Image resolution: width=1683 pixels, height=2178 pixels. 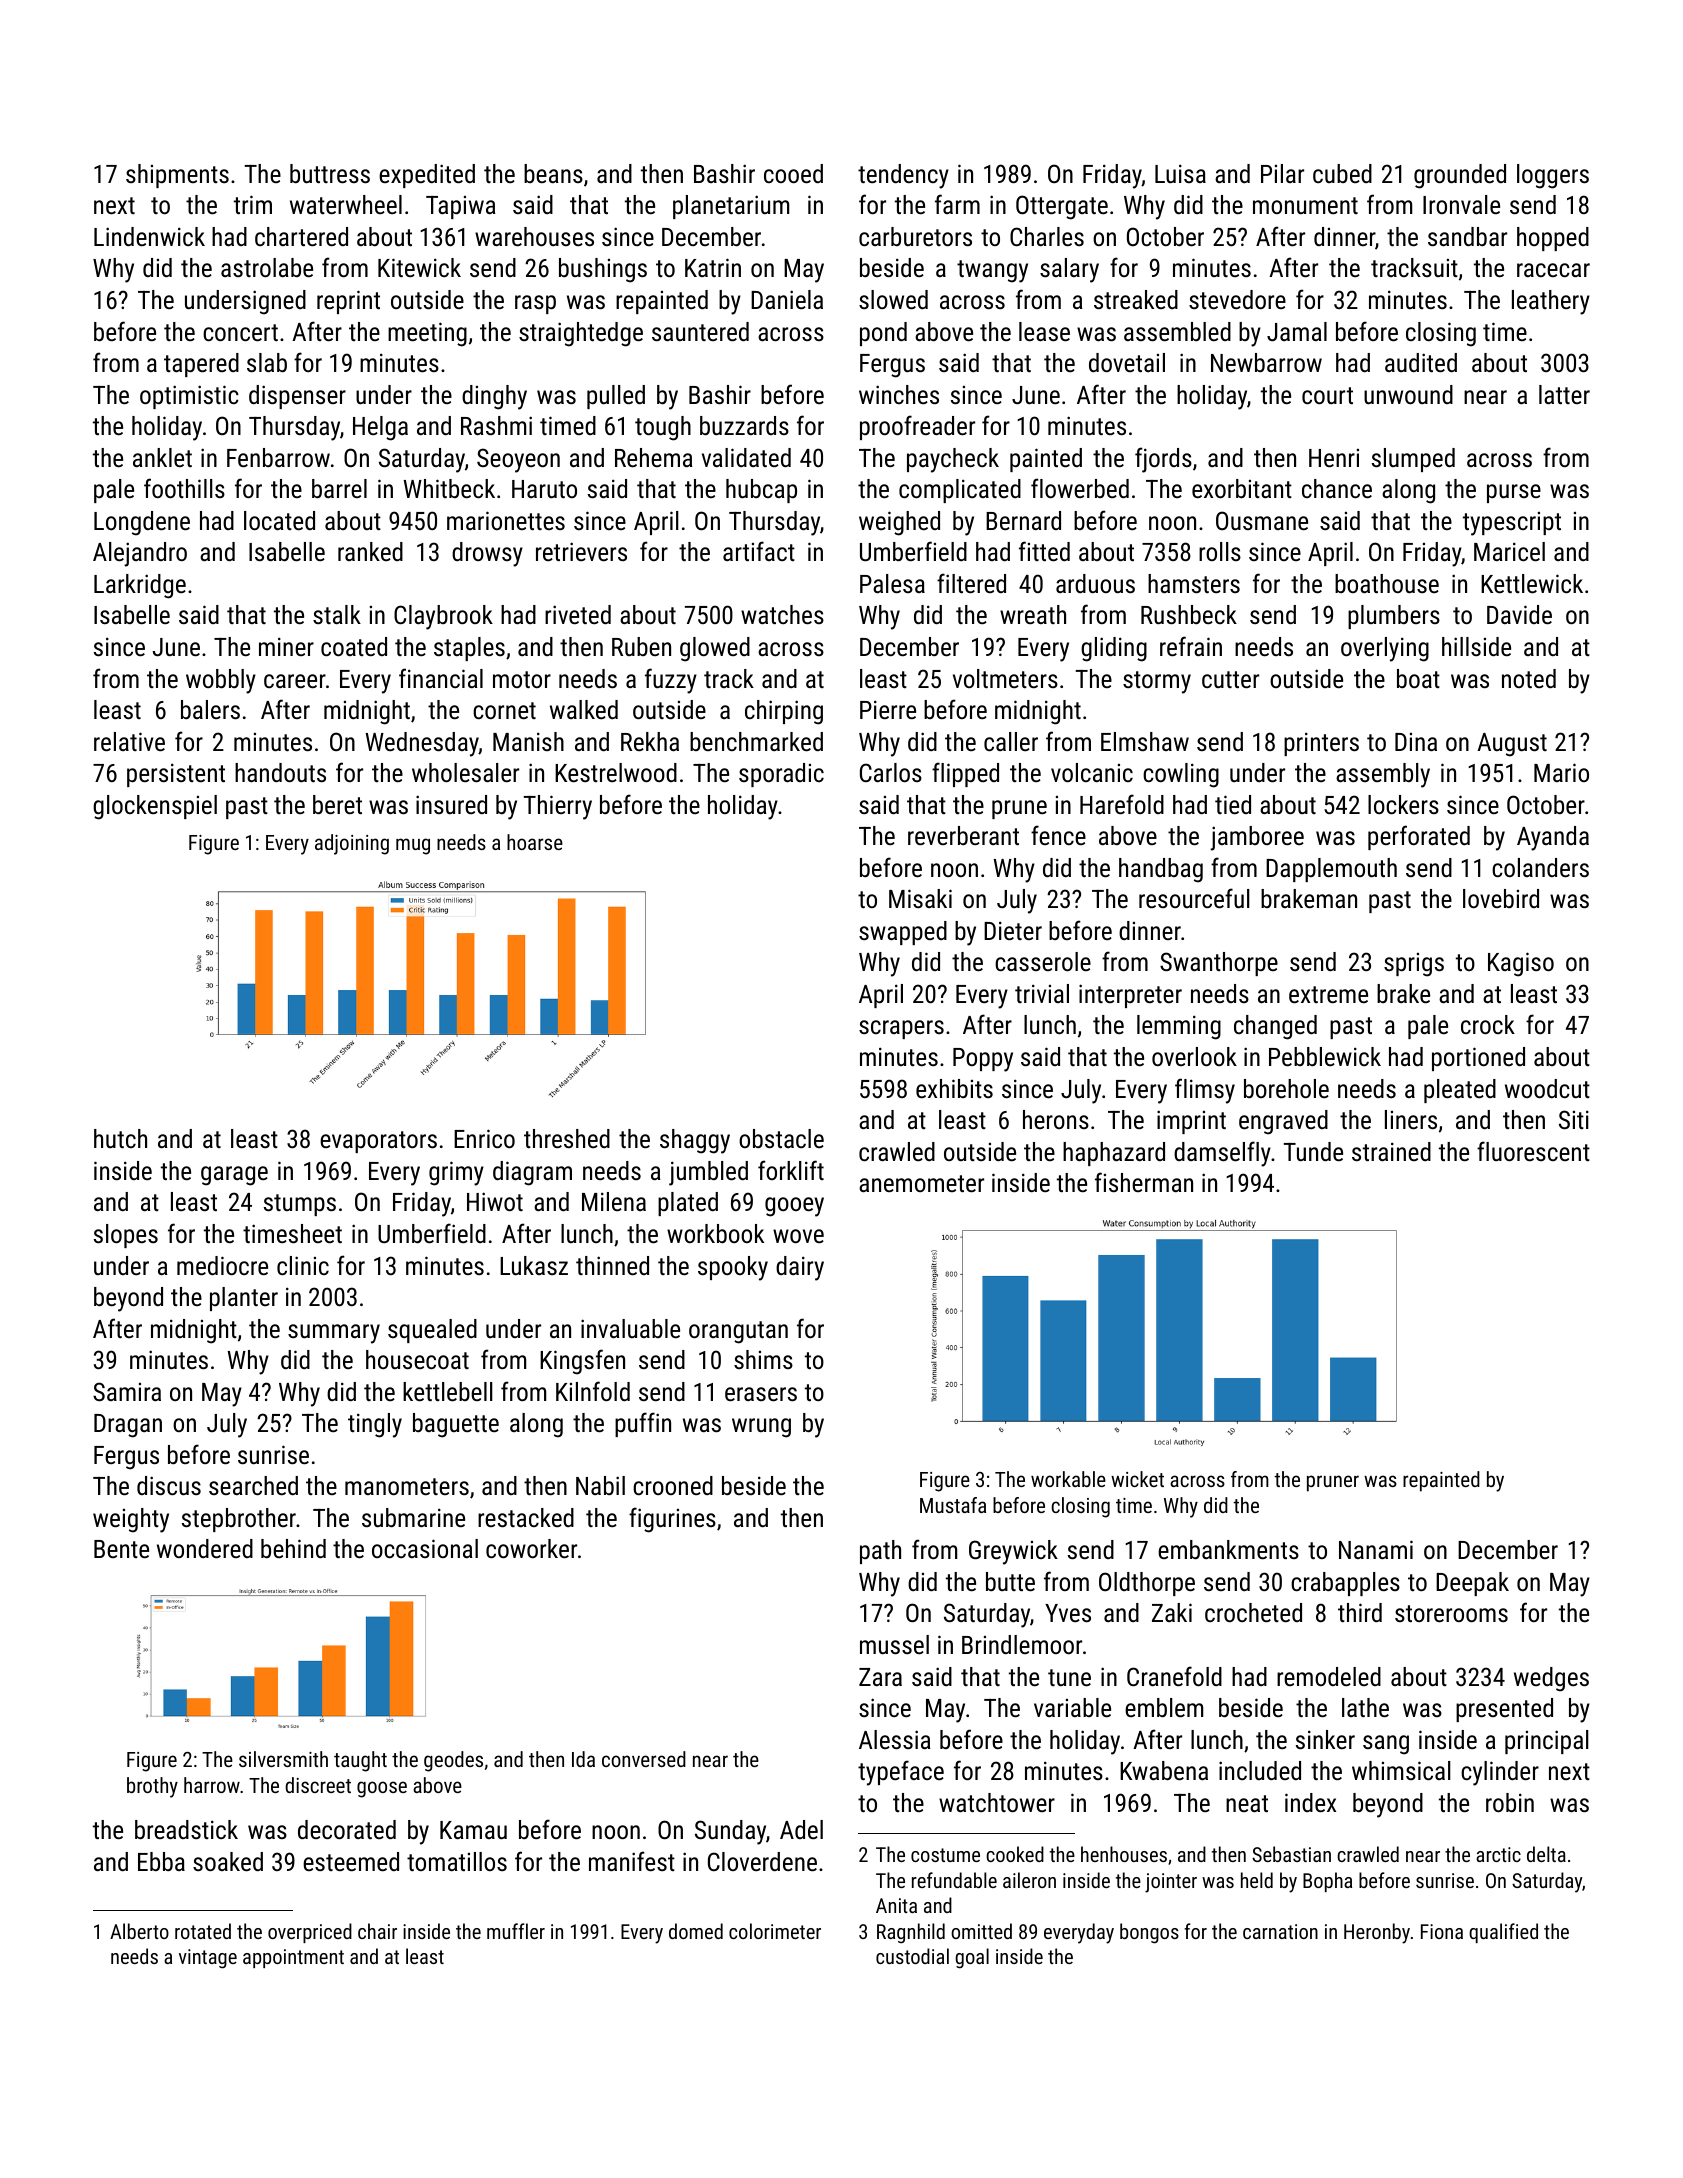 I want to click on Newbarrow, so click(x=1266, y=362).
